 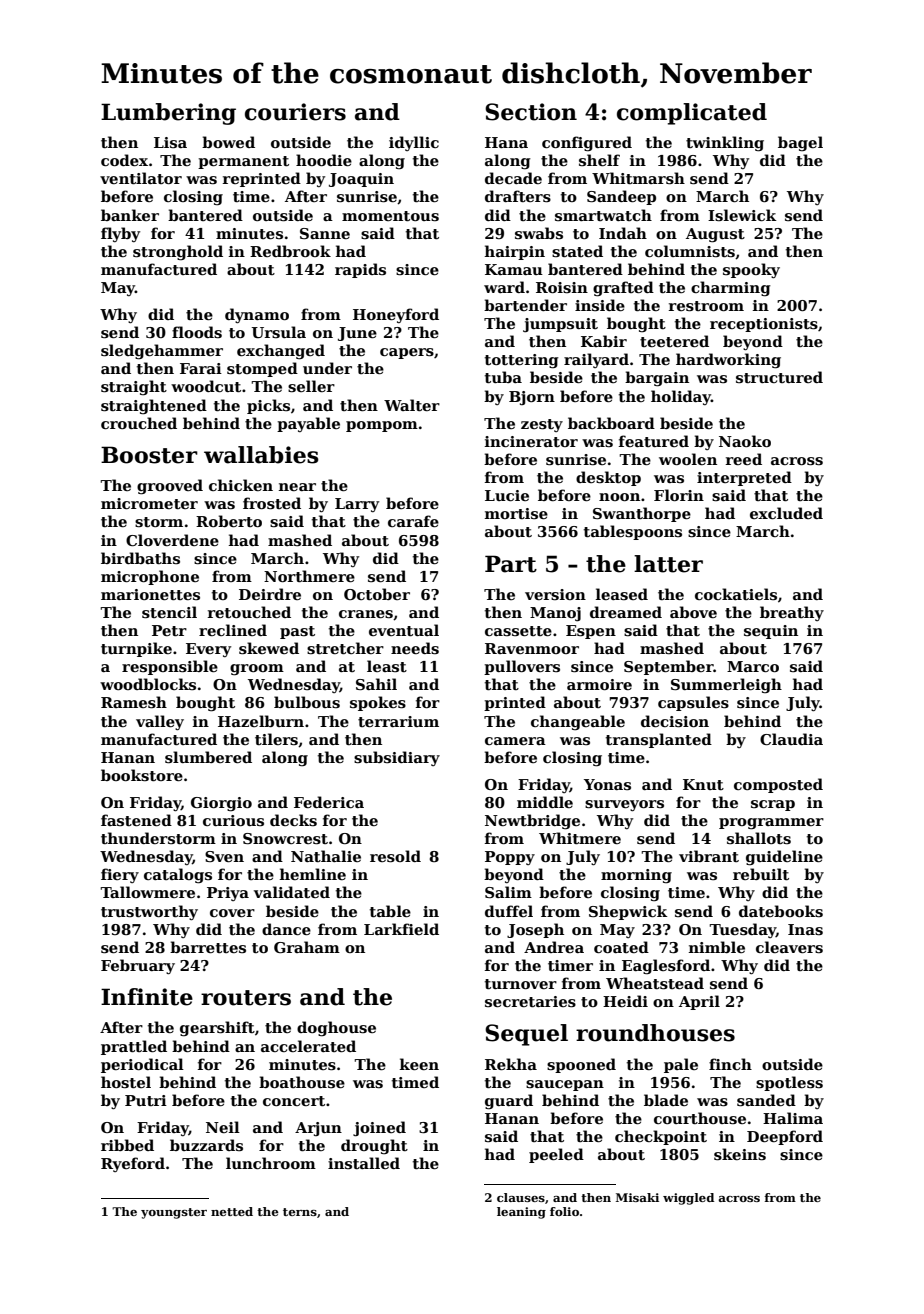 What do you see at coordinates (526, 1035) in the page?
I see `Sequel` at bounding box center [526, 1035].
